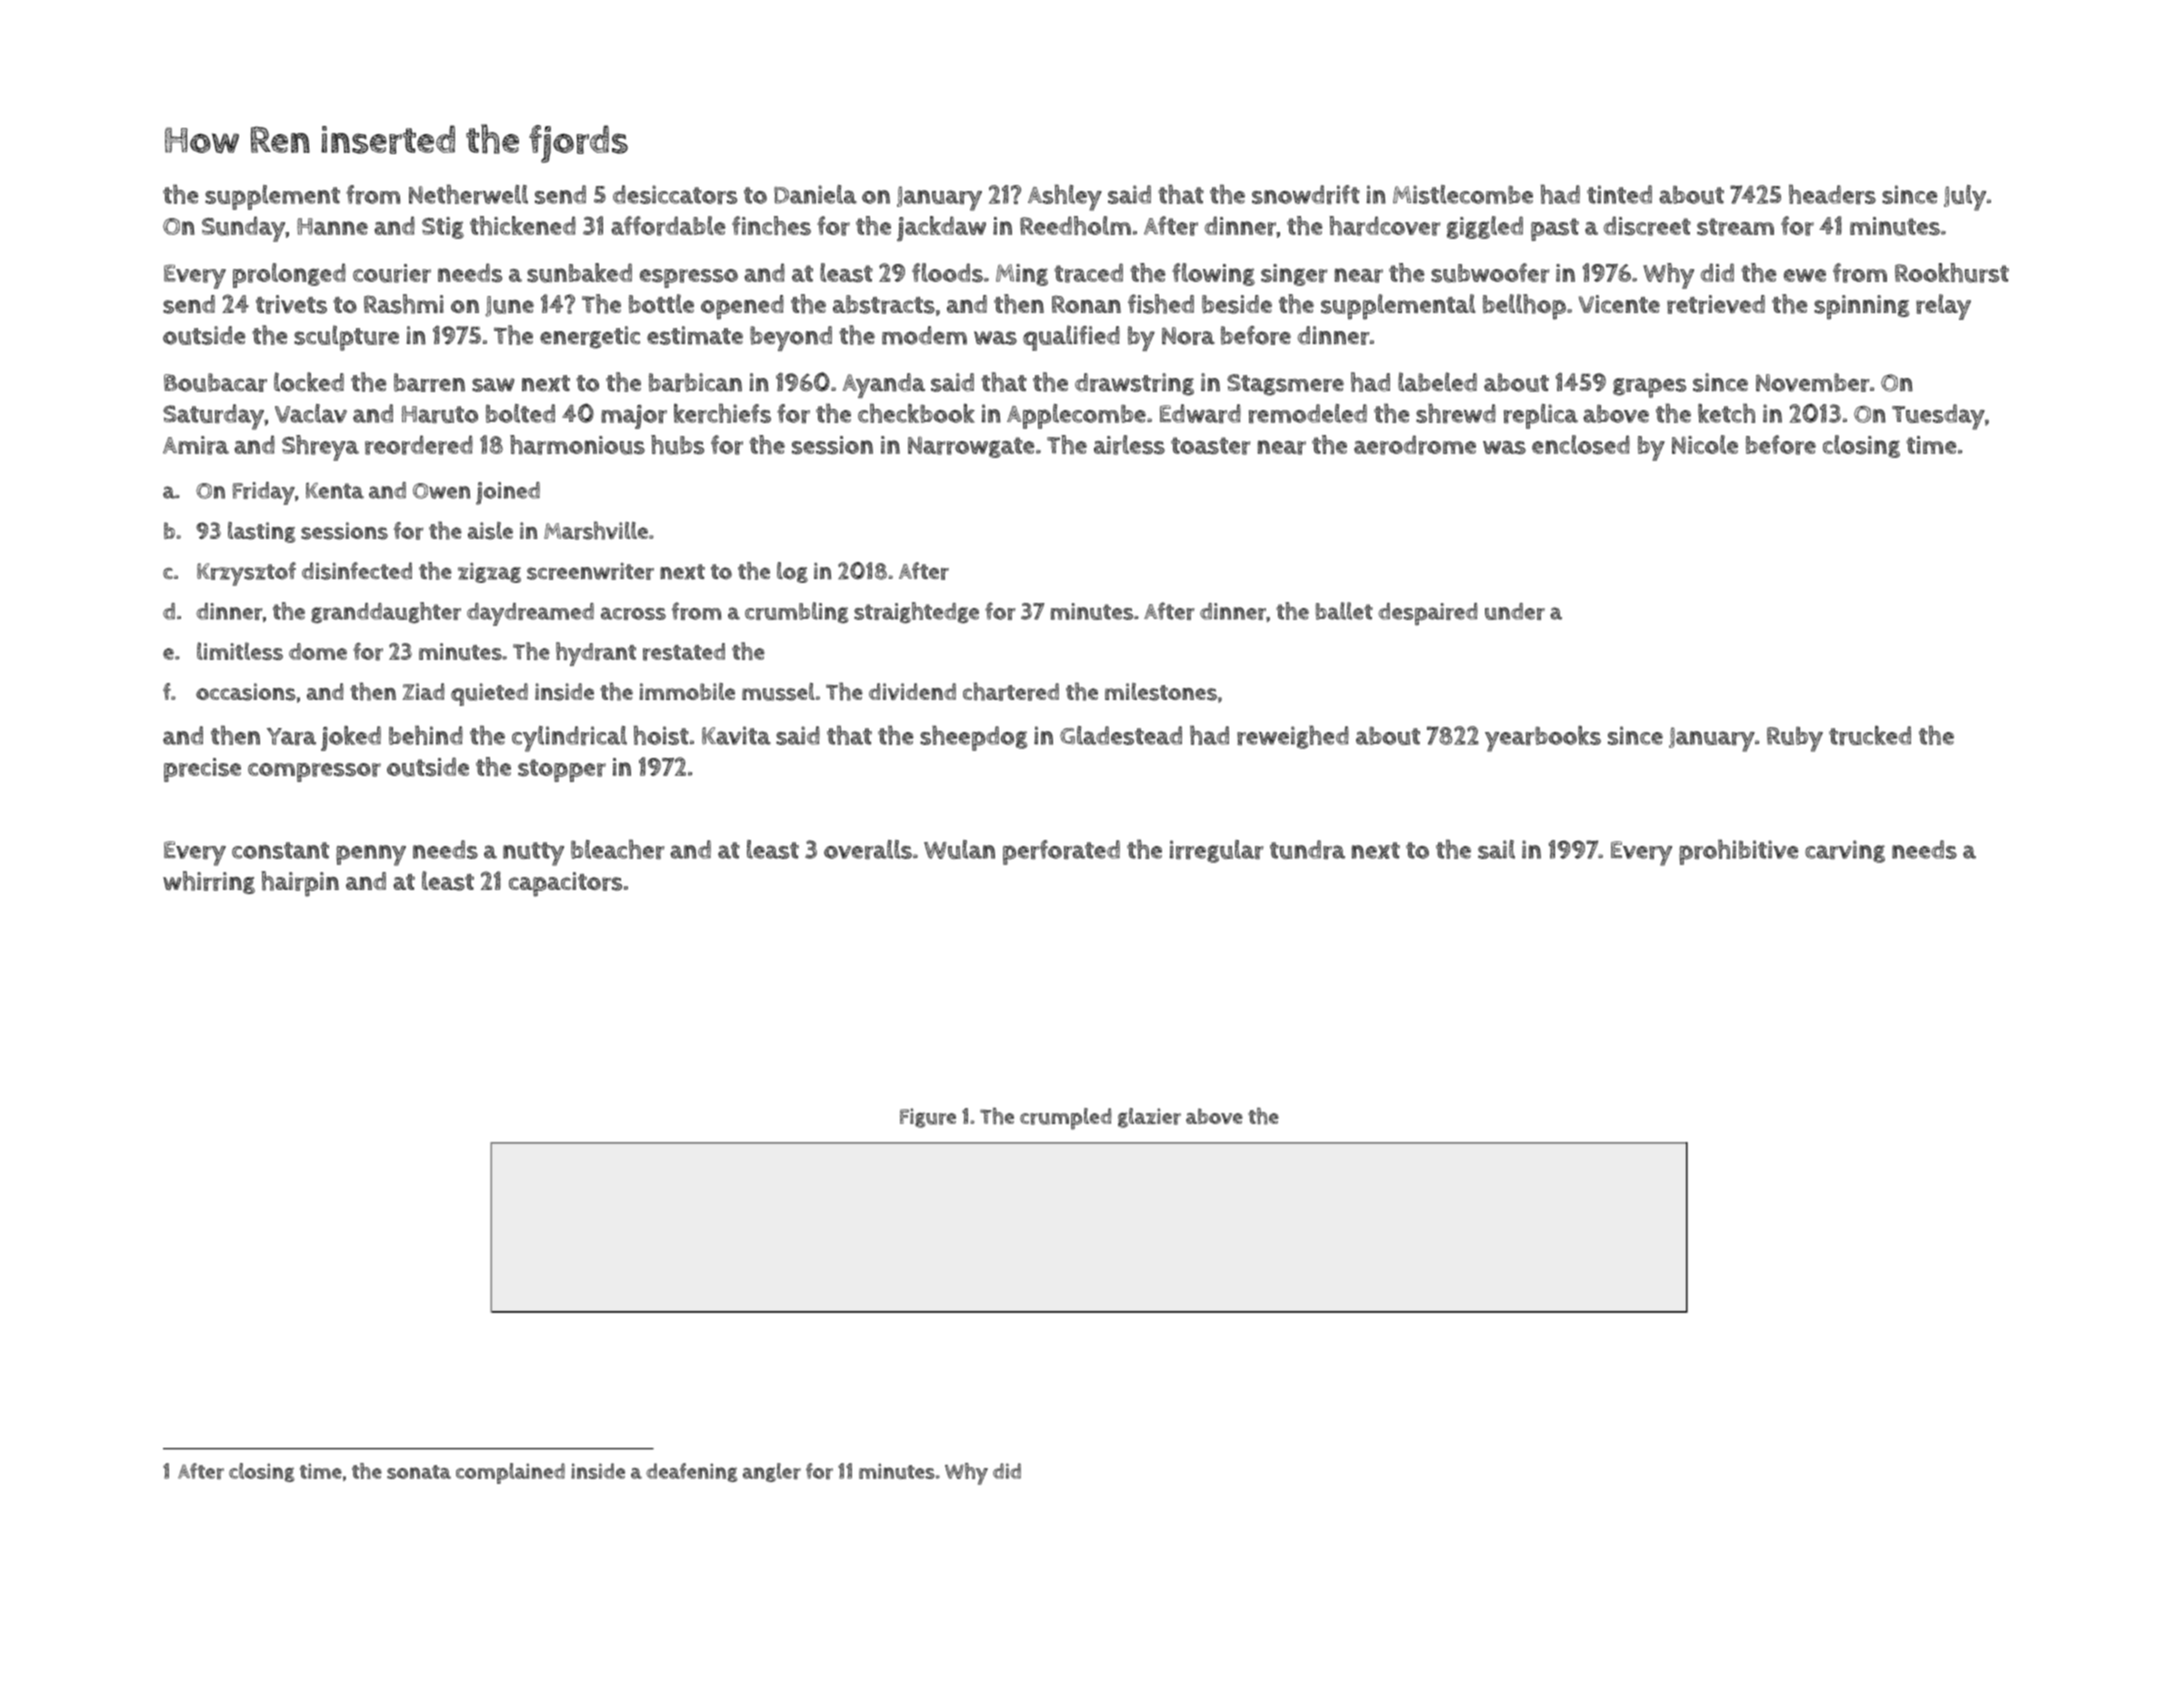 The image size is (2178, 1683). What do you see at coordinates (1065, 1119) in the document?
I see `crumpled` at bounding box center [1065, 1119].
